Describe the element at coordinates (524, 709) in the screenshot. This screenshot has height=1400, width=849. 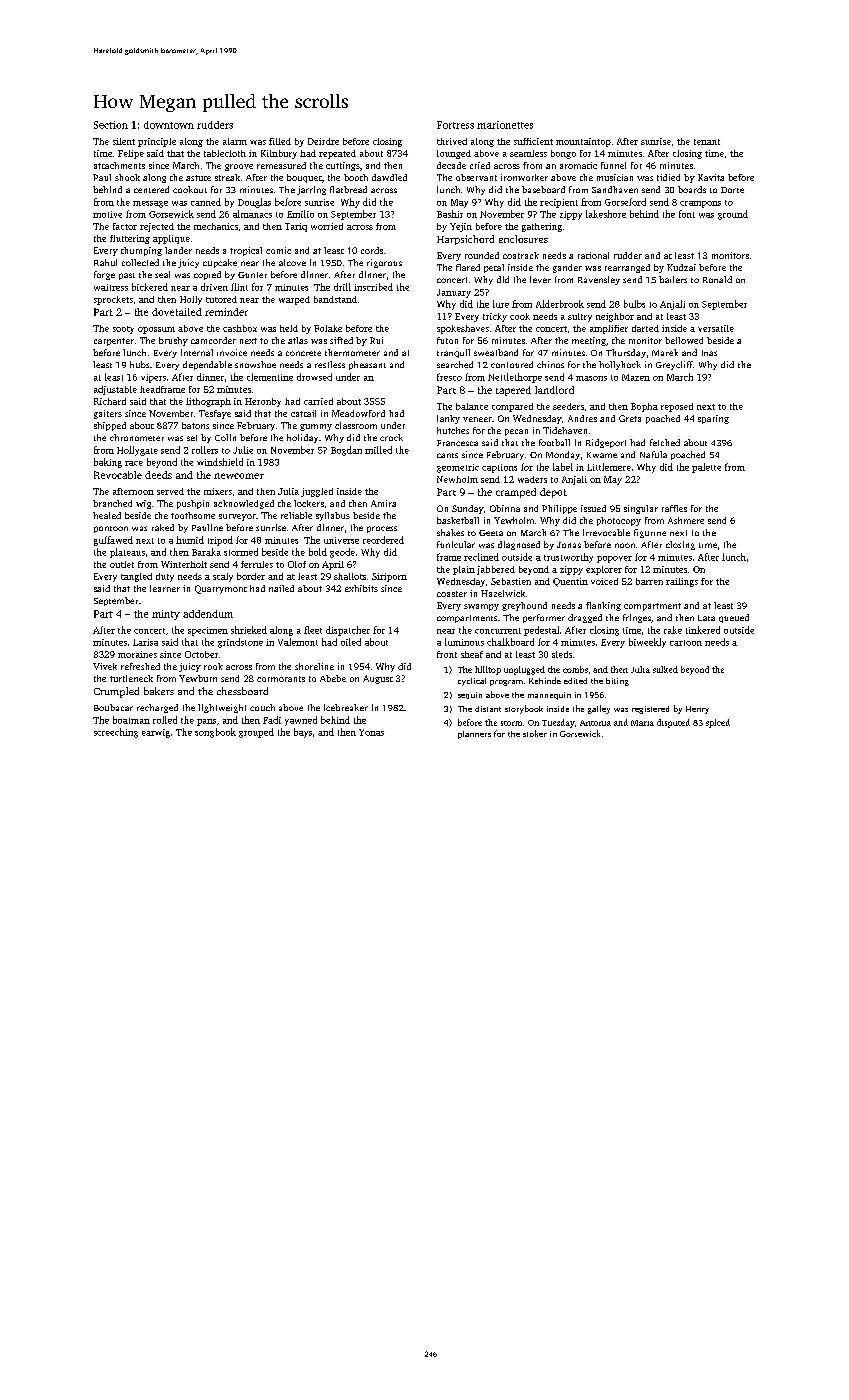
I see `storybook` at that location.
